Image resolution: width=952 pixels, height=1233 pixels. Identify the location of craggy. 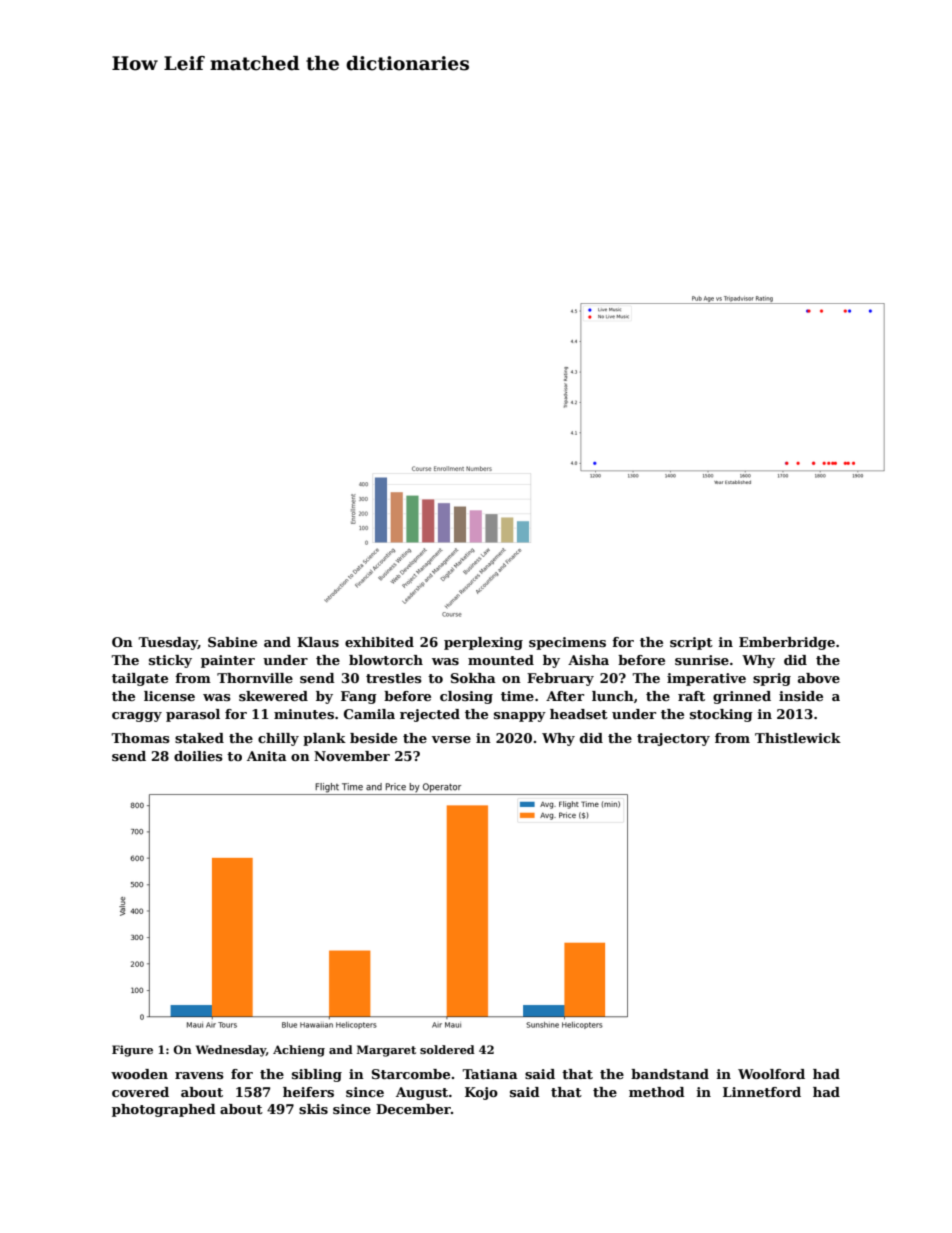
(137, 717).
